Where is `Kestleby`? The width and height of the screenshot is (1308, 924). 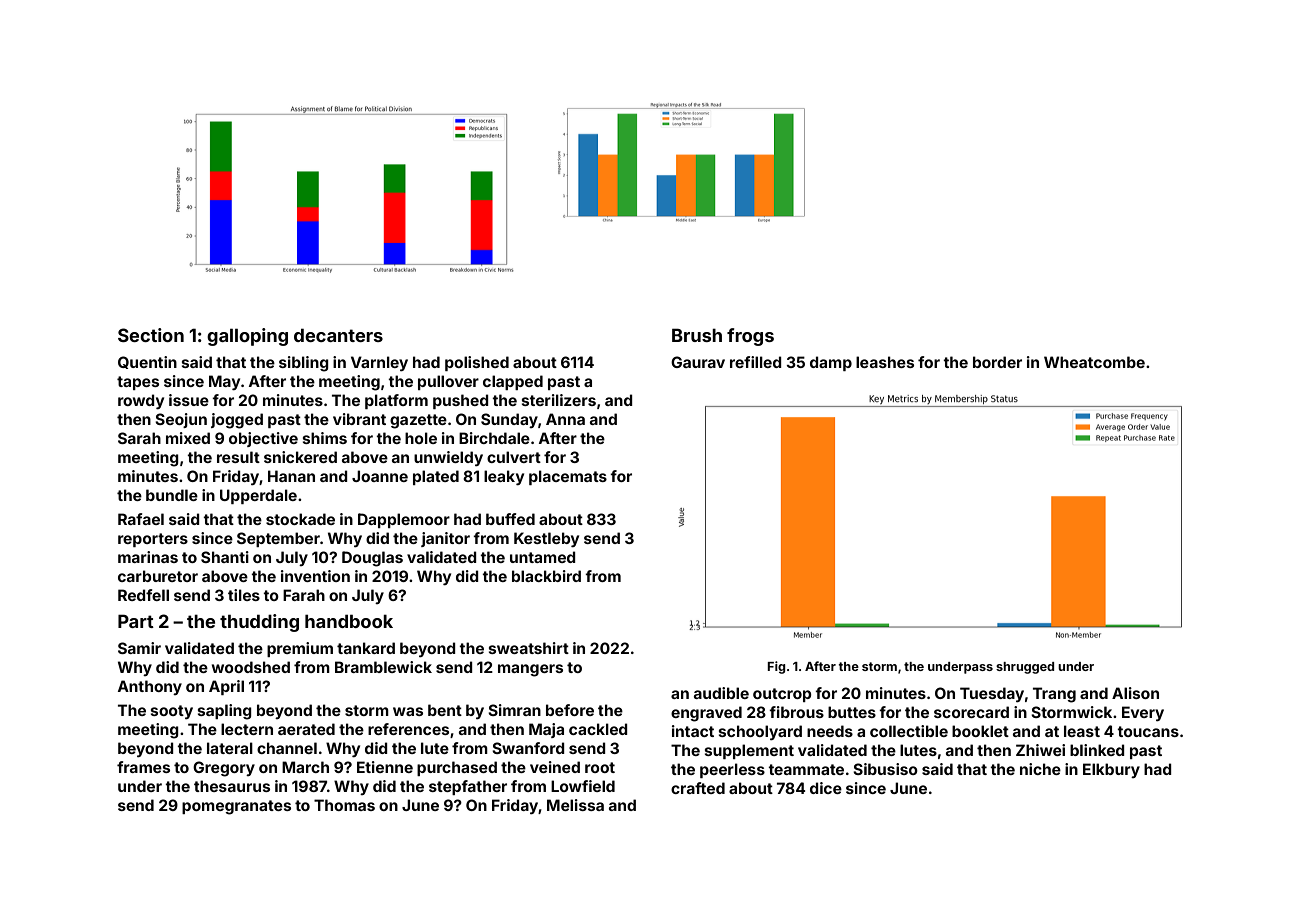
Kestleby is located at coordinates (546, 539).
